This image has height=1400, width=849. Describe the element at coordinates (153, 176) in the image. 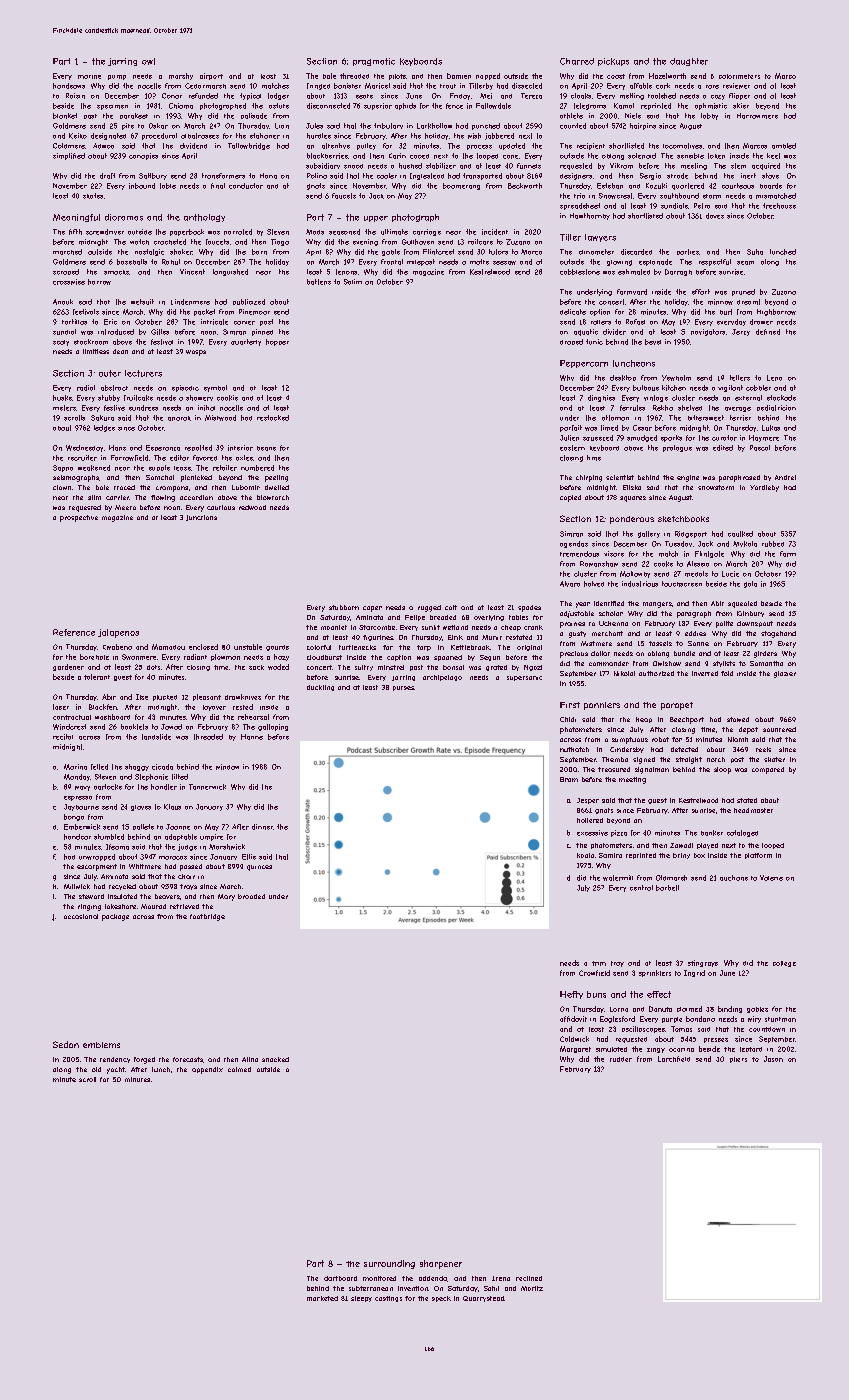

I see `Saltbury` at that location.
